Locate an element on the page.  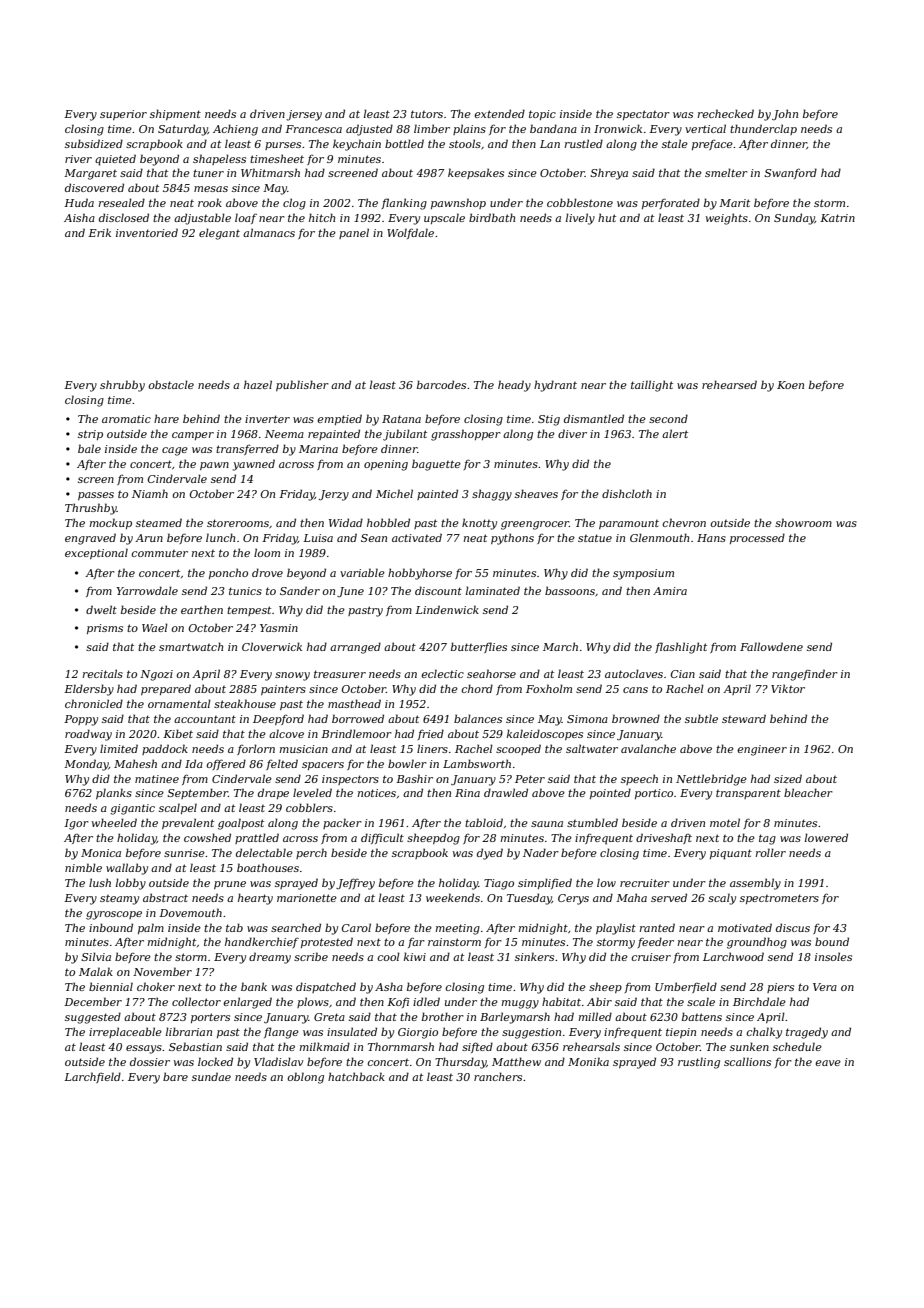
forlorn is located at coordinates (256, 749).
